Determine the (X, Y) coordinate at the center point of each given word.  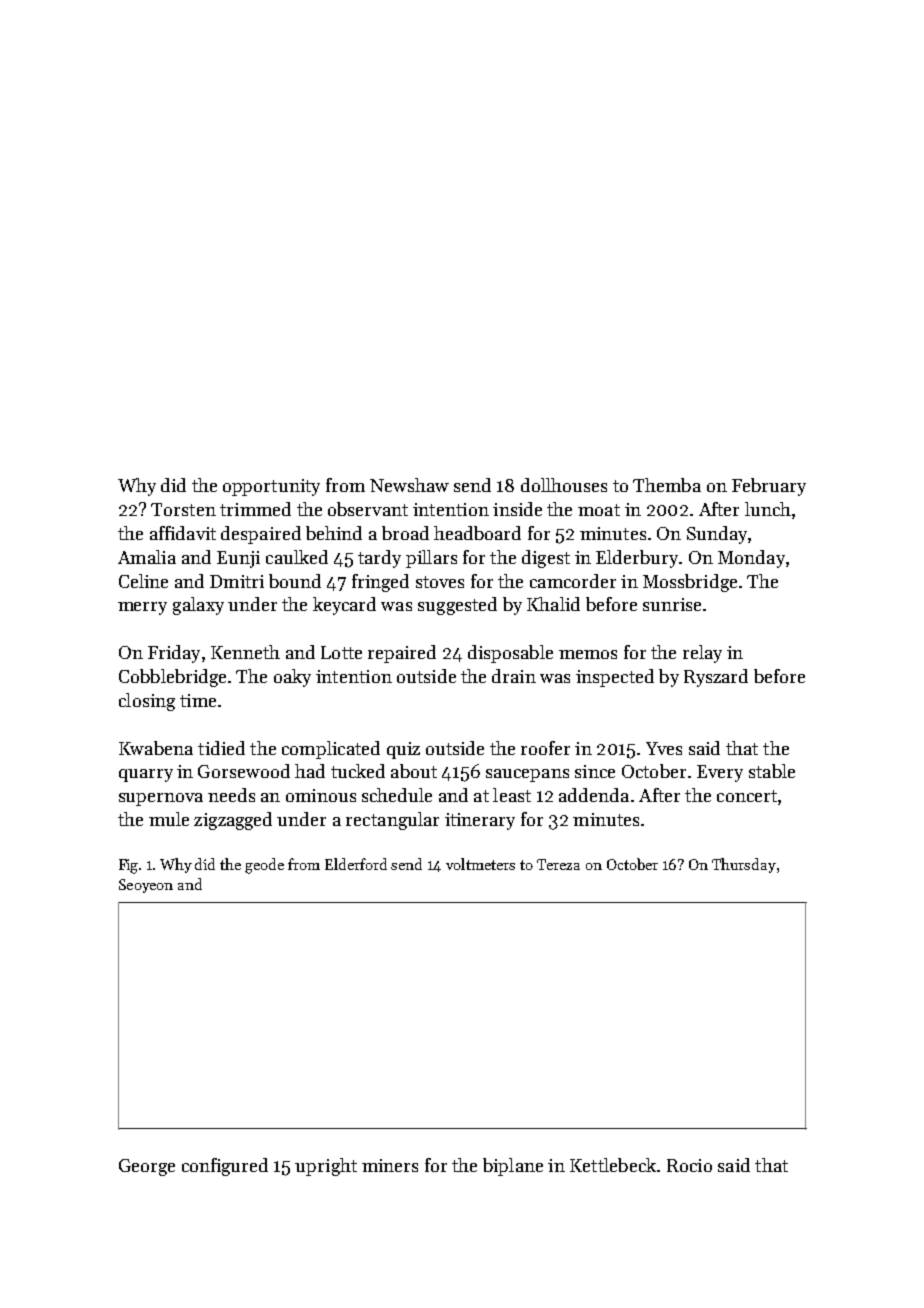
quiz (403, 750)
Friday (174, 654)
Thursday (744, 865)
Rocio (689, 1165)
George (147, 1167)
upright (326, 1167)
